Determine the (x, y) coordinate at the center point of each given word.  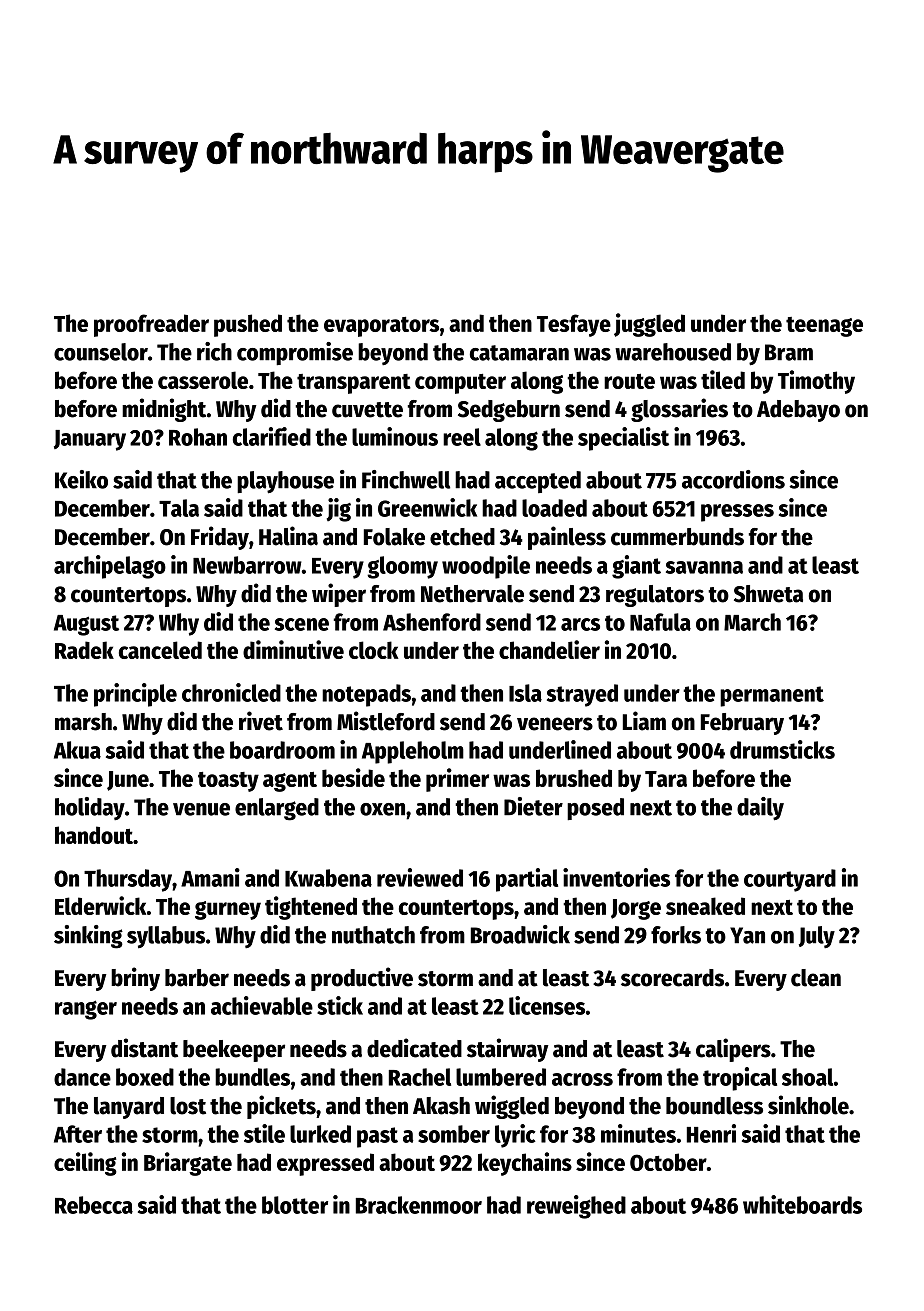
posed (595, 809)
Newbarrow (247, 565)
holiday (90, 808)
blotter (295, 1205)
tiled (723, 379)
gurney (228, 910)
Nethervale (472, 594)
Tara (666, 779)
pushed (248, 325)
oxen (382, 809)
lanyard (129, 1108)
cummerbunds (677, 537)
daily (760, 809)
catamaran (519, 353)
